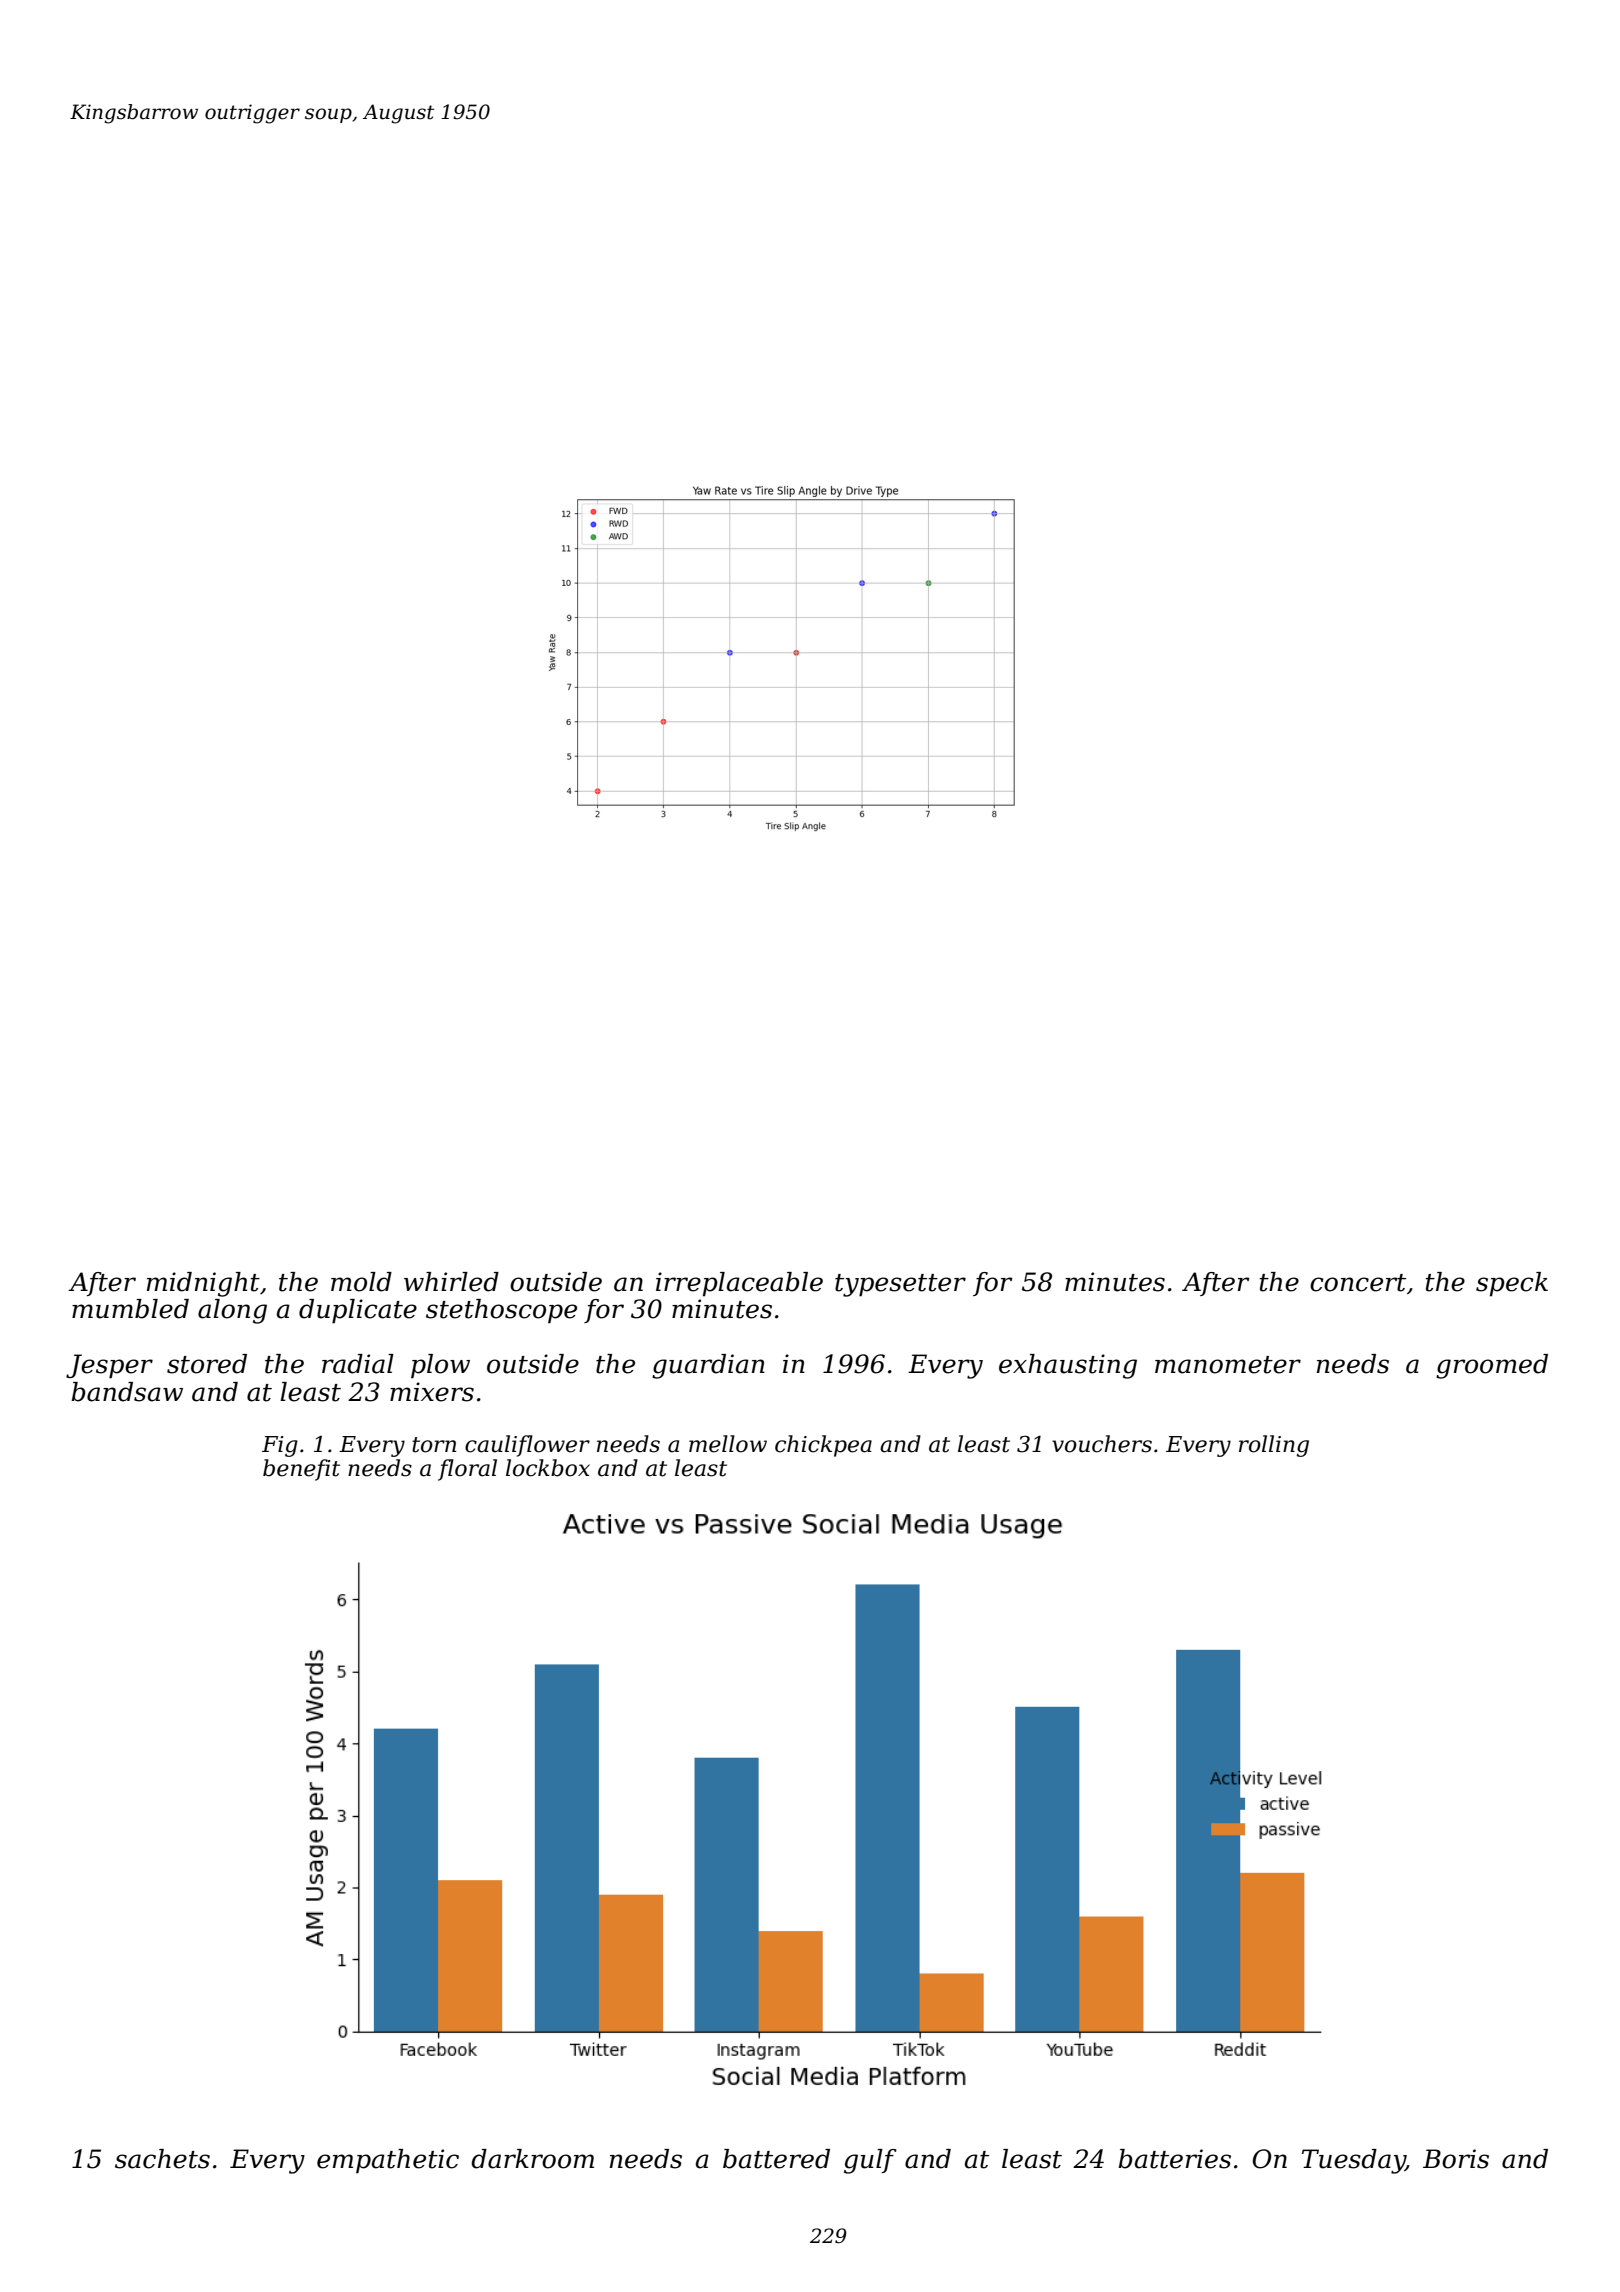  What do you see at coordinates (823, 1446) in the page?
I see `chickpea` at bounding box center [823, 1446].
